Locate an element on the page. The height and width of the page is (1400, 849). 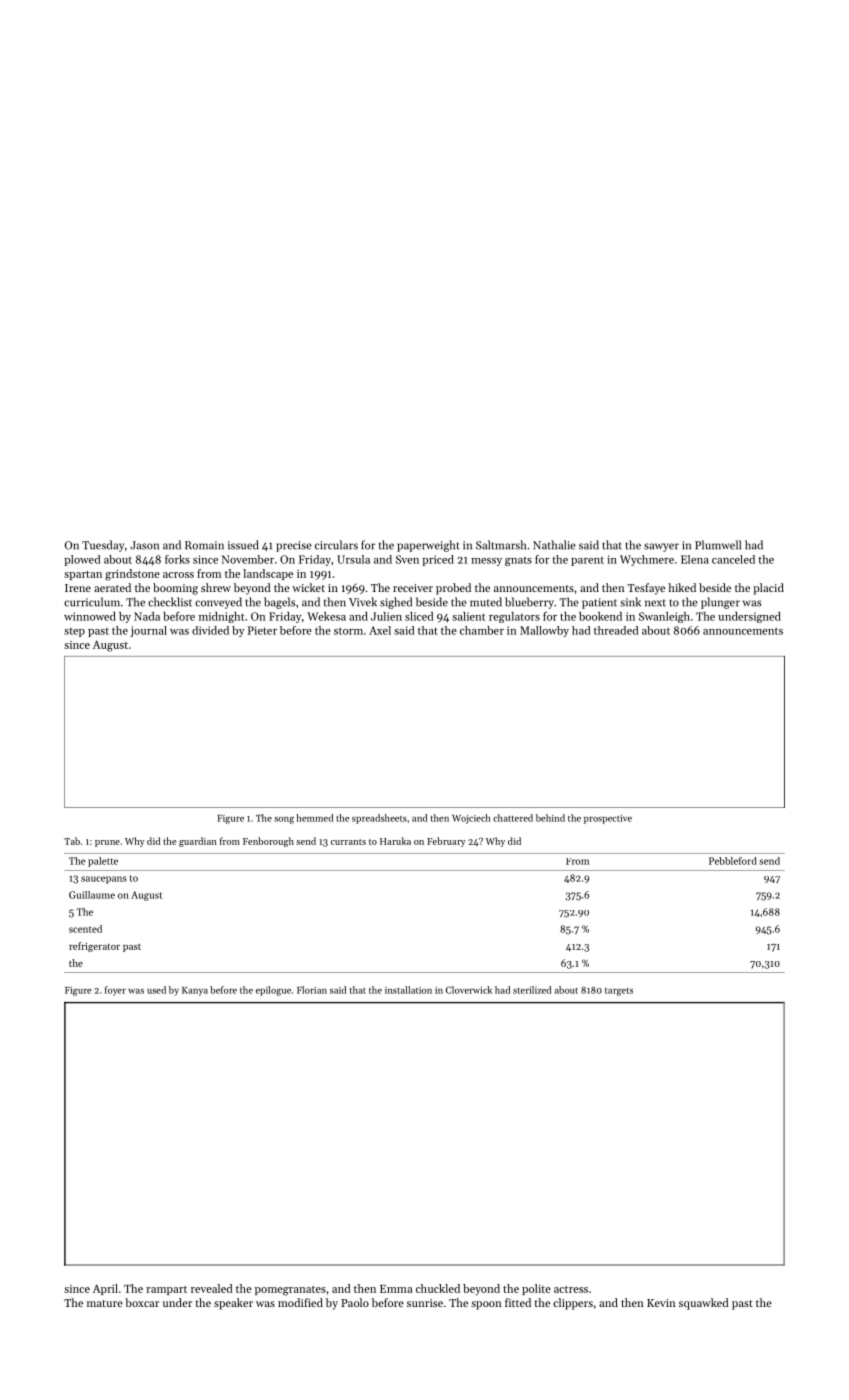
Emma is located at coordinates (396, 1289).
